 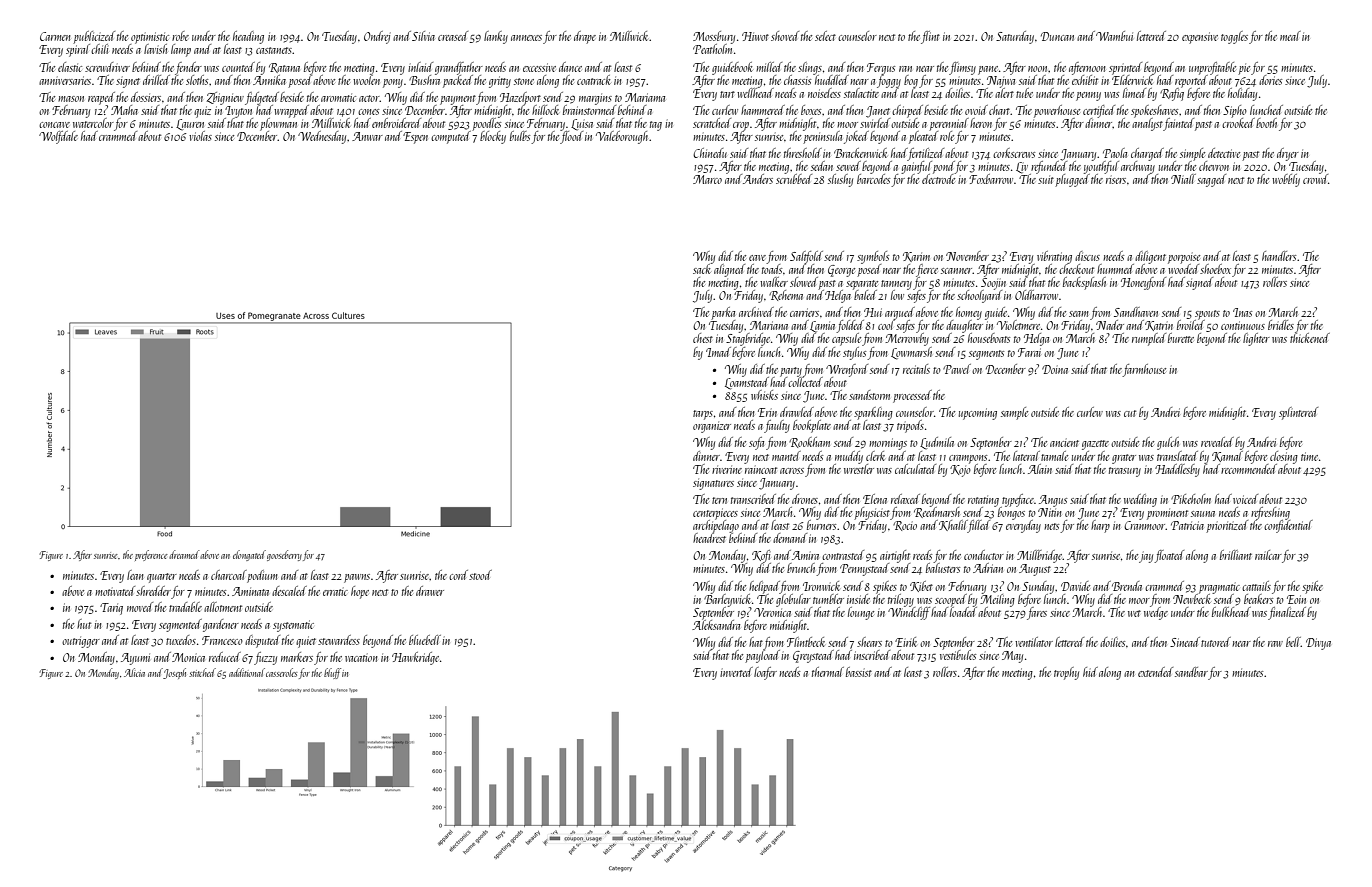 What do you see at coordinates (702, 269) in the page?
I see `sack` at bounding box center [702, 269].
